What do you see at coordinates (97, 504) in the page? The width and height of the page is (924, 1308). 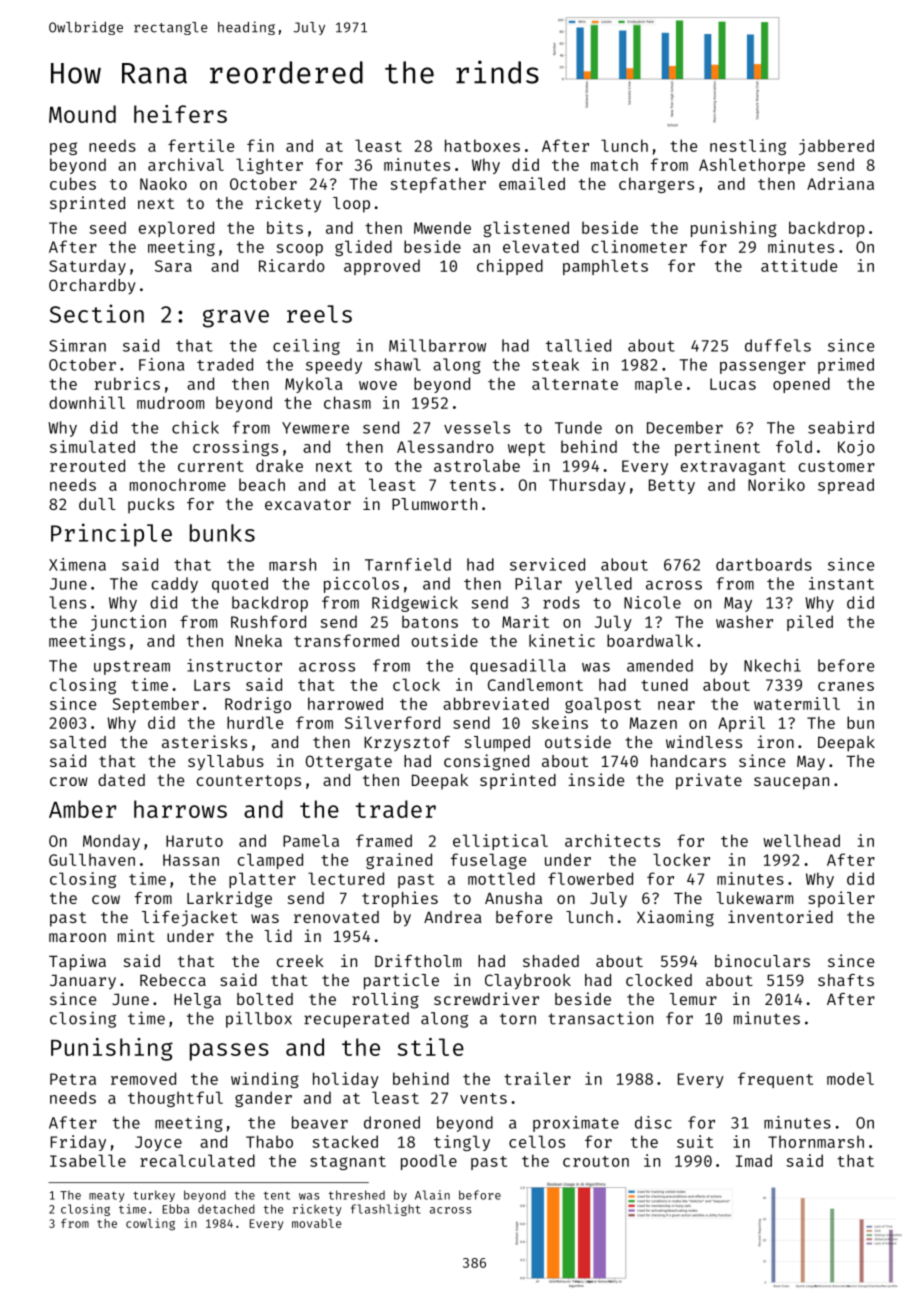 I see `dull` at bounding box center [97, 504].
